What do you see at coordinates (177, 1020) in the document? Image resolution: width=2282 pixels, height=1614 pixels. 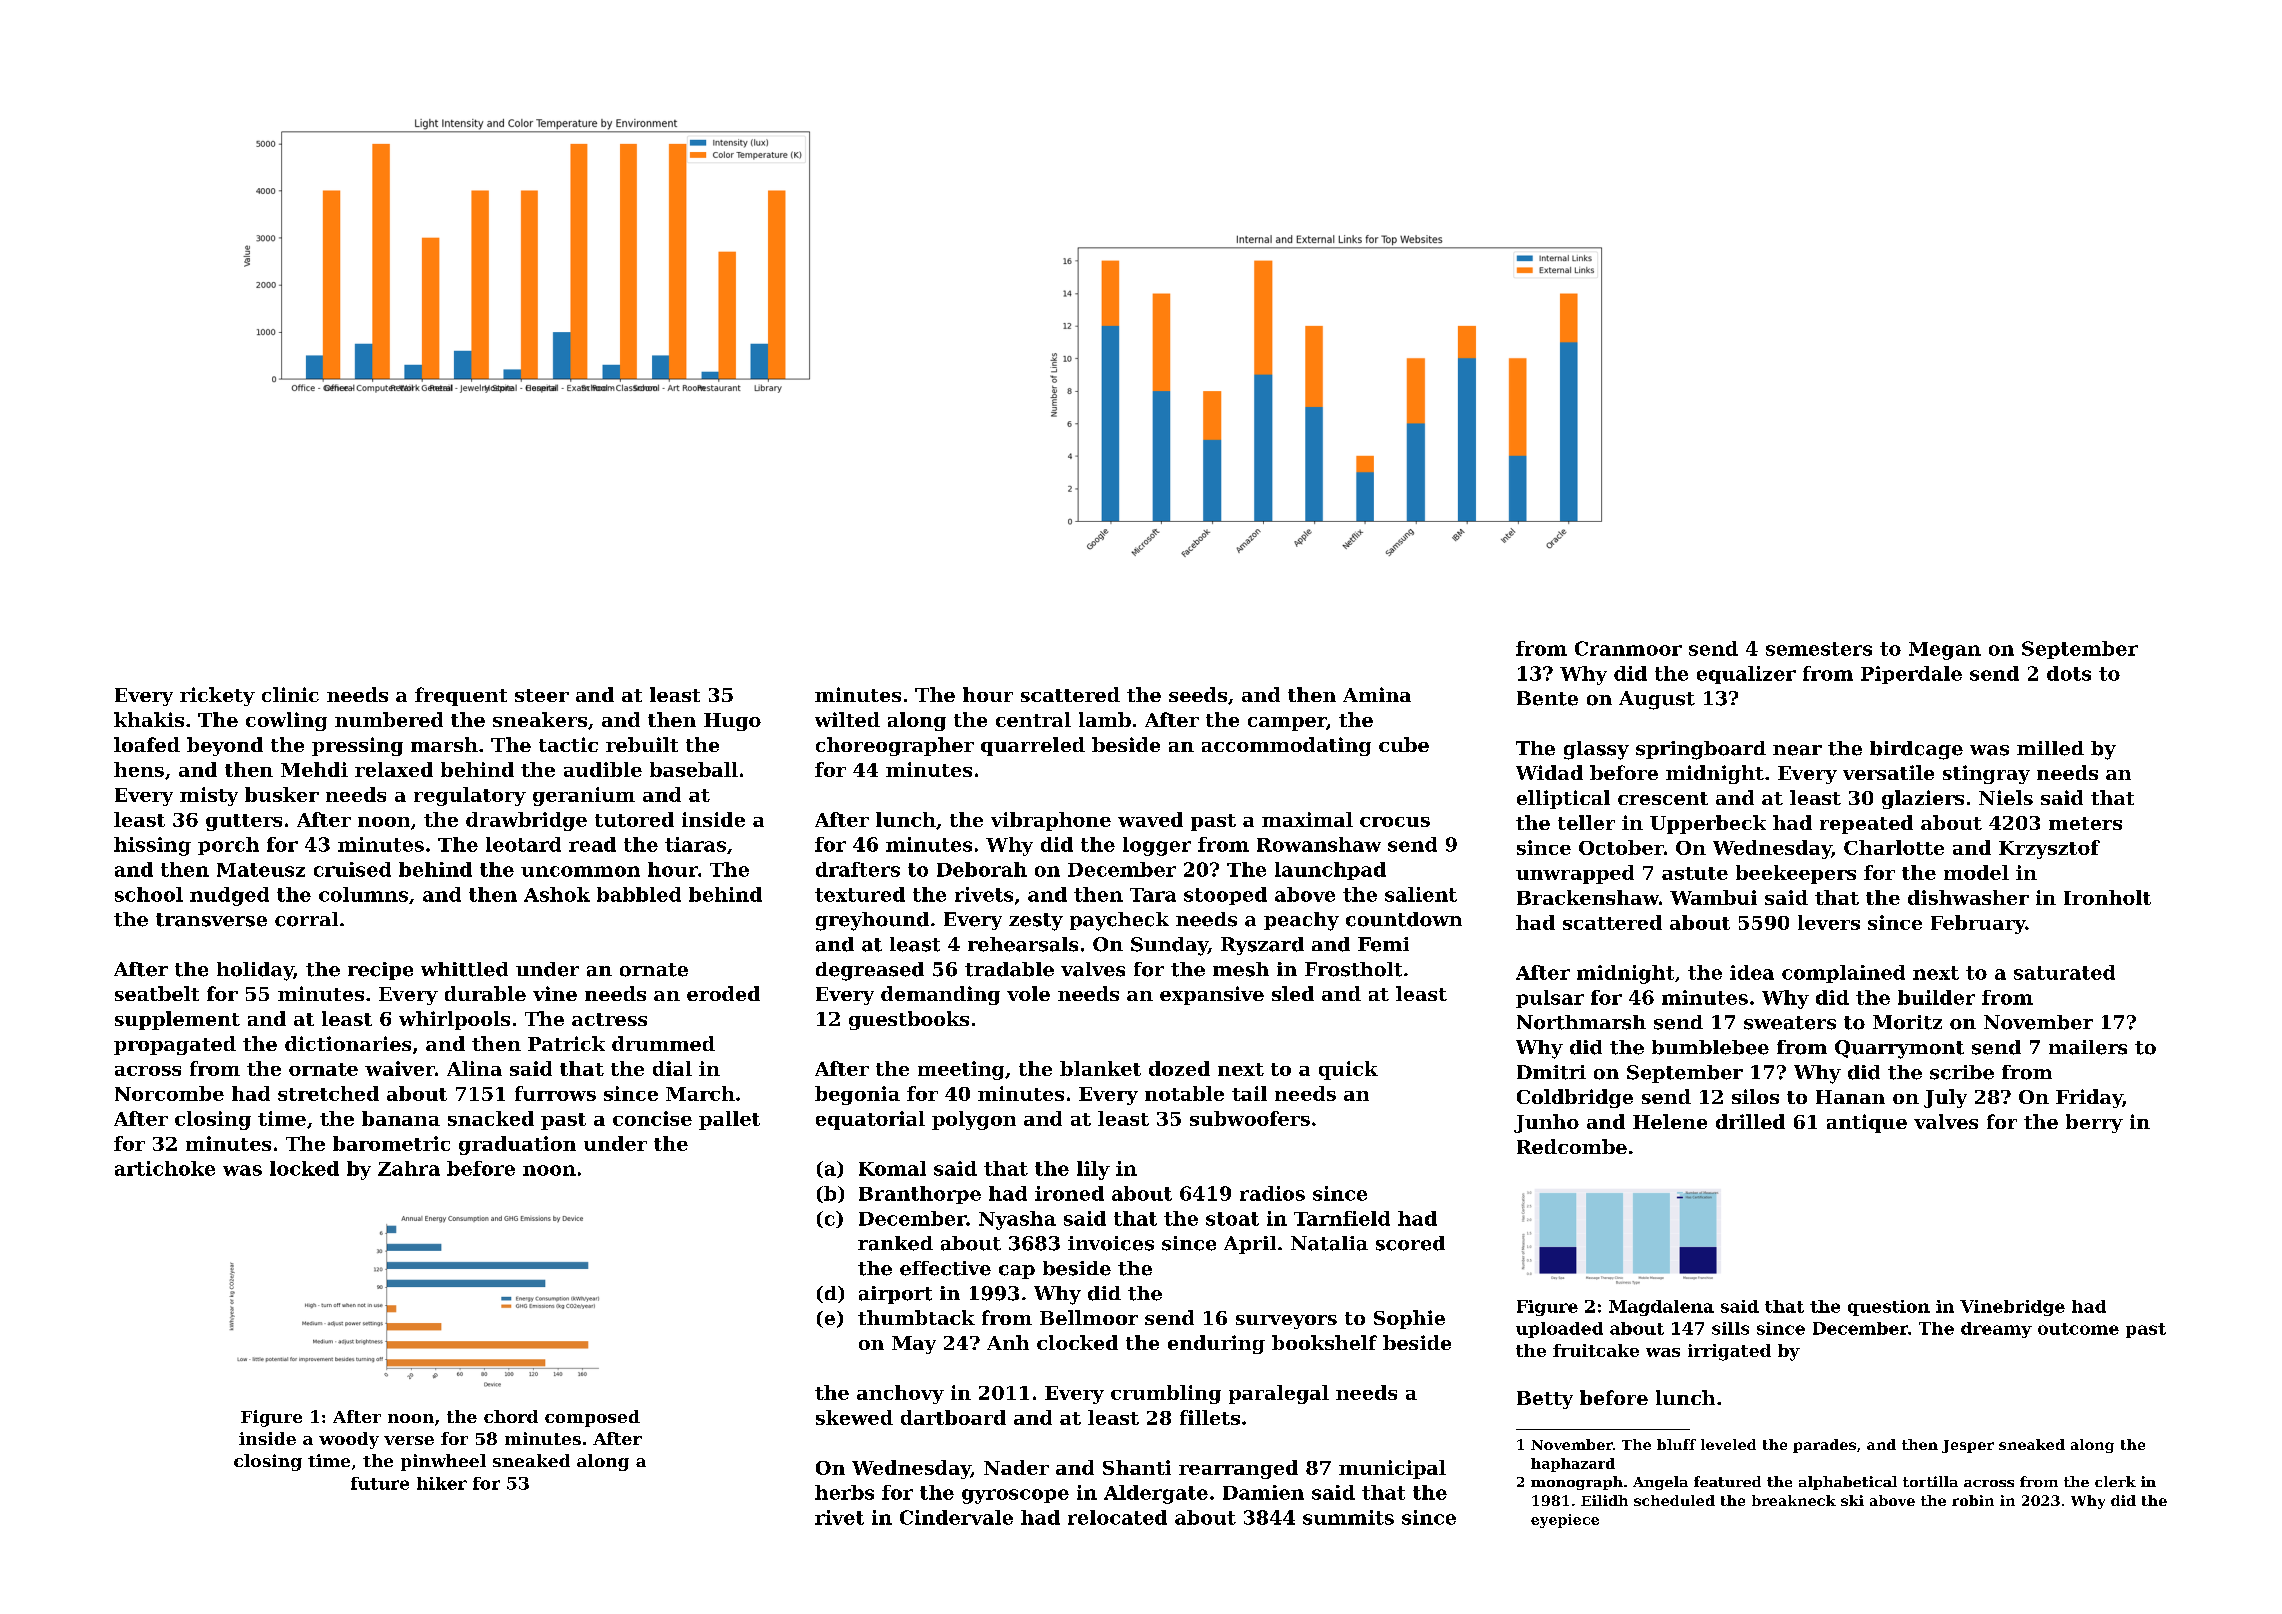 I see `supplement` at bounding box center [177, 1020].
